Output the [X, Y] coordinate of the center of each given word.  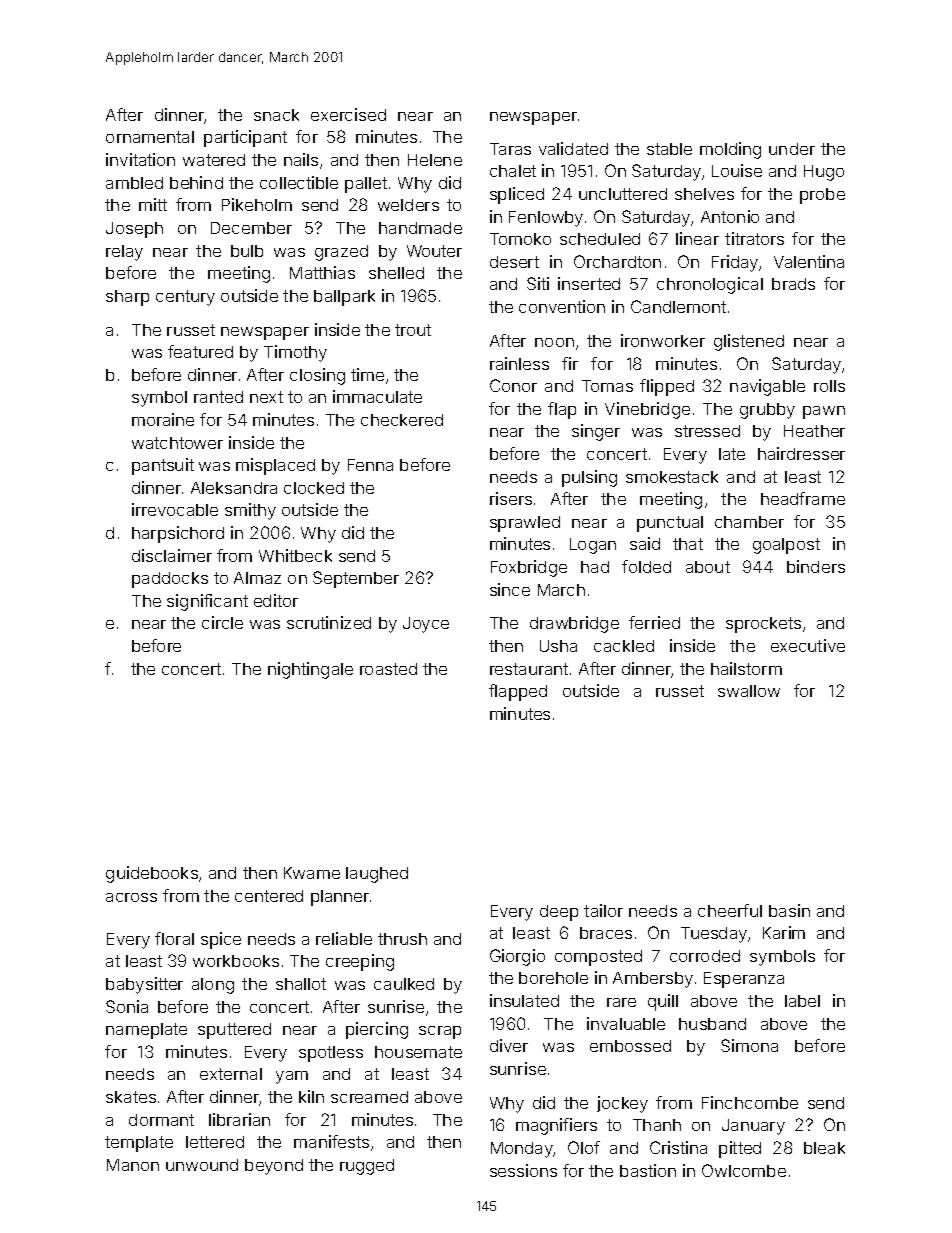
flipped [667, 387]
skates [131, 1097]
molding [730, 150]
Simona [749, 1045]
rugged [367, 1167]
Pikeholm [257, 204]
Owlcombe [744, 1170]
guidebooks [152, 874]
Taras [510, 149]
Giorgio [517, 957]
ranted [218, 397]
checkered [402, 420]
